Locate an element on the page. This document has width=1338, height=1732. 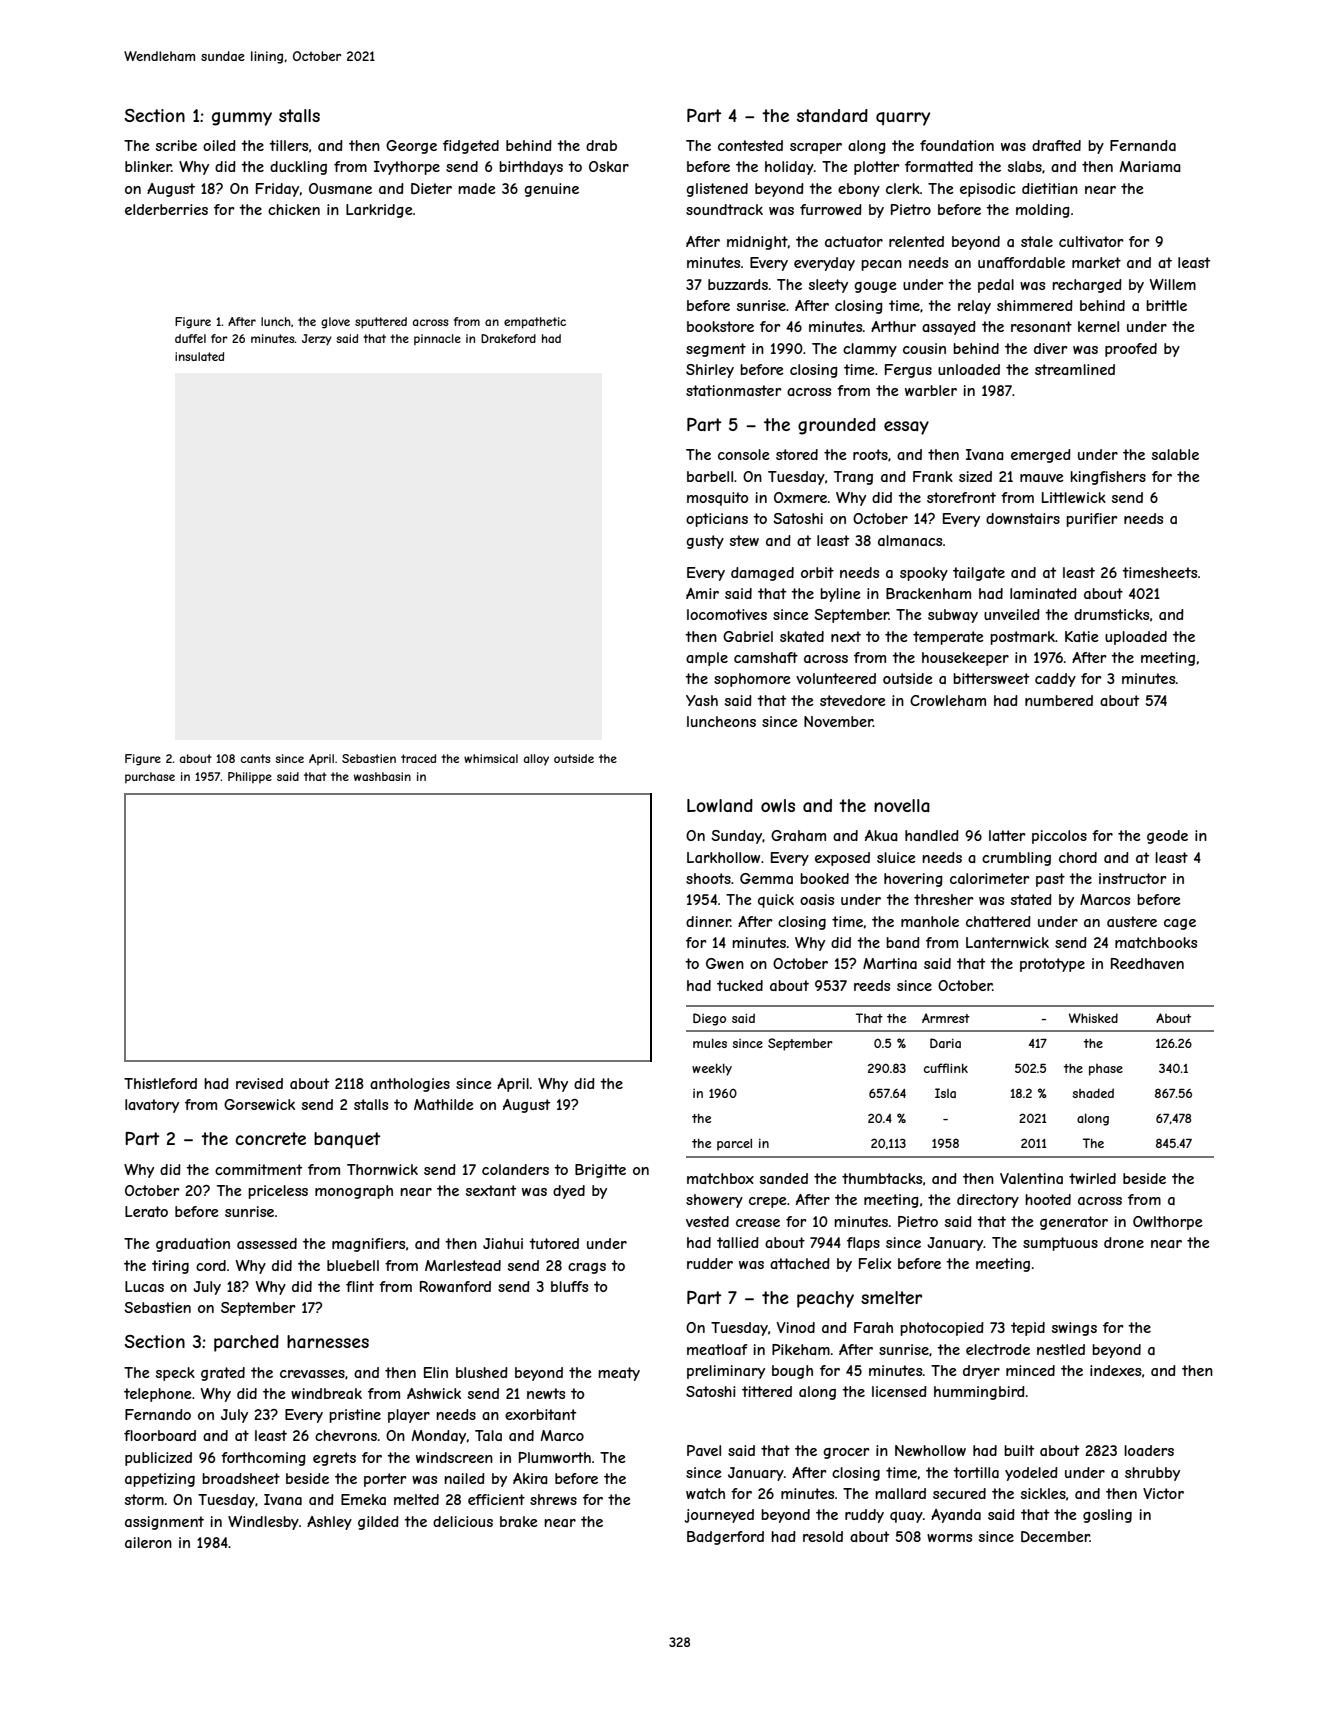
standard is located at coordinates (832, 115).
